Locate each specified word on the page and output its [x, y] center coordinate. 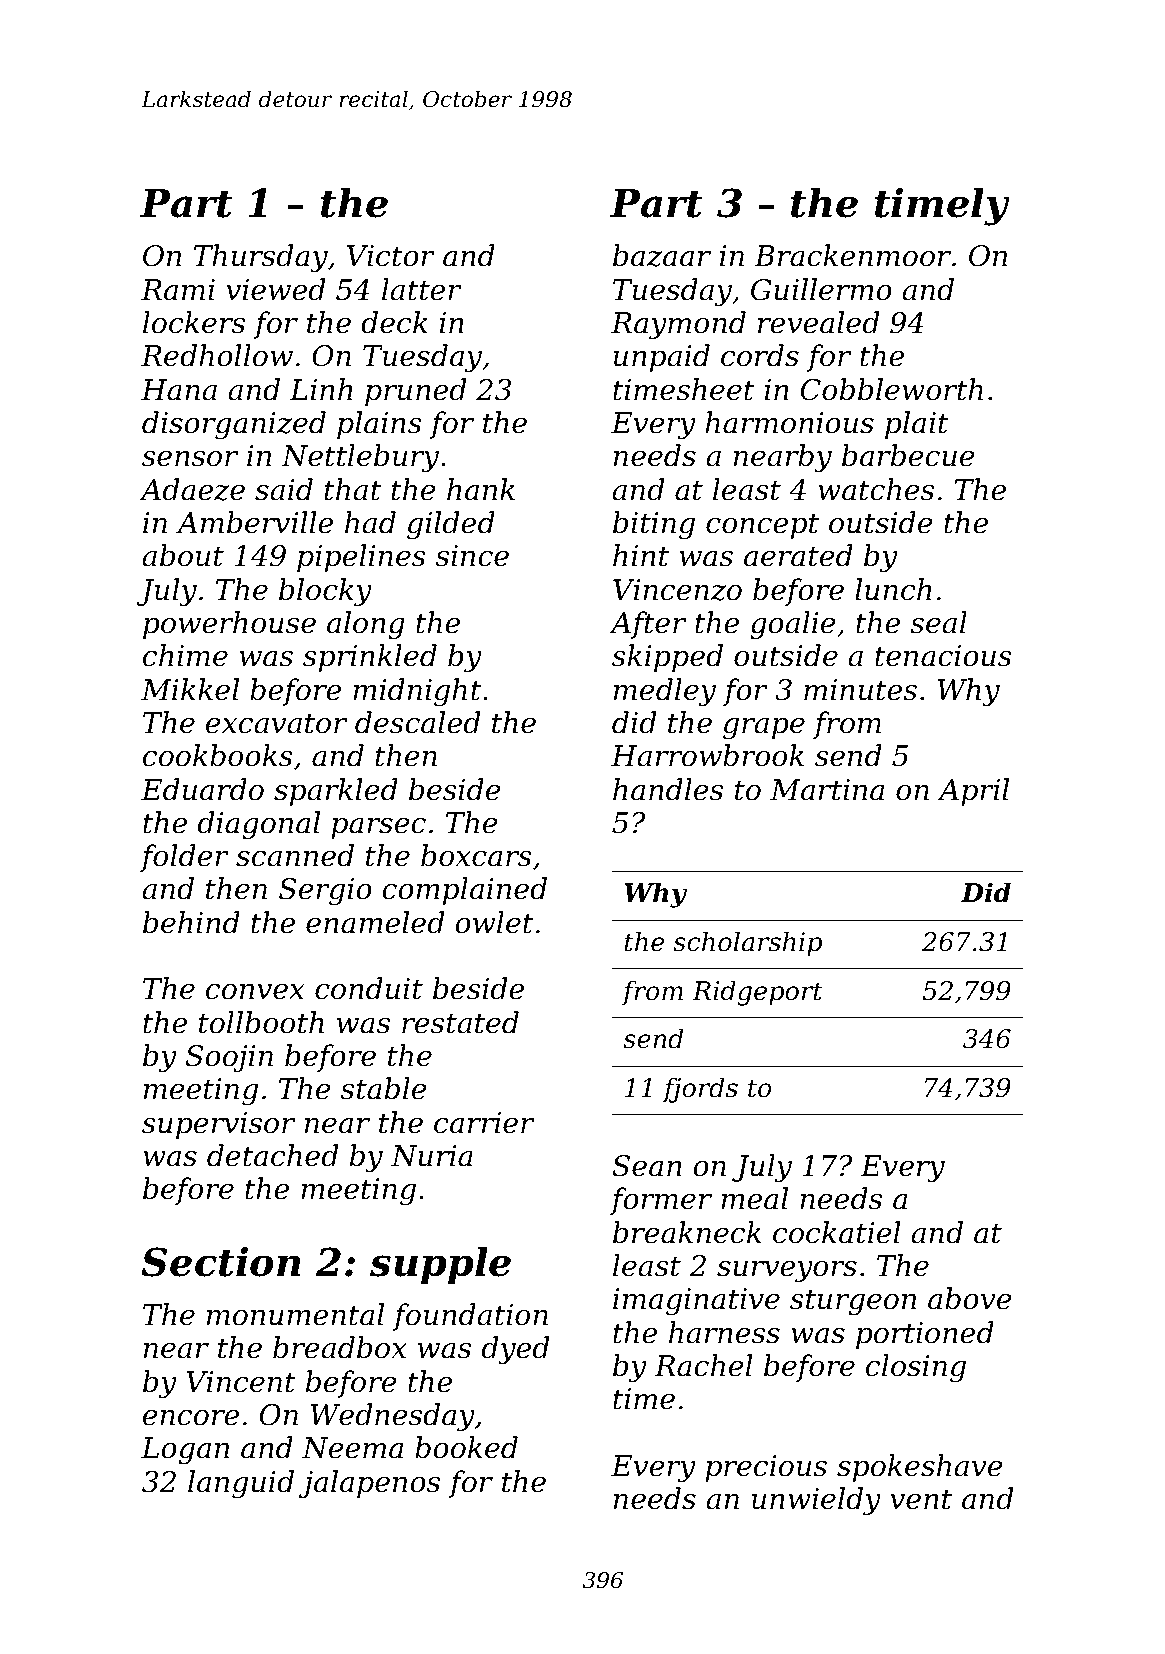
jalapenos [369, 1484]
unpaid [662, 358]
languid [241, 1484]
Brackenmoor [852, 255]
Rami [178, 290]
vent [921, 1499]
